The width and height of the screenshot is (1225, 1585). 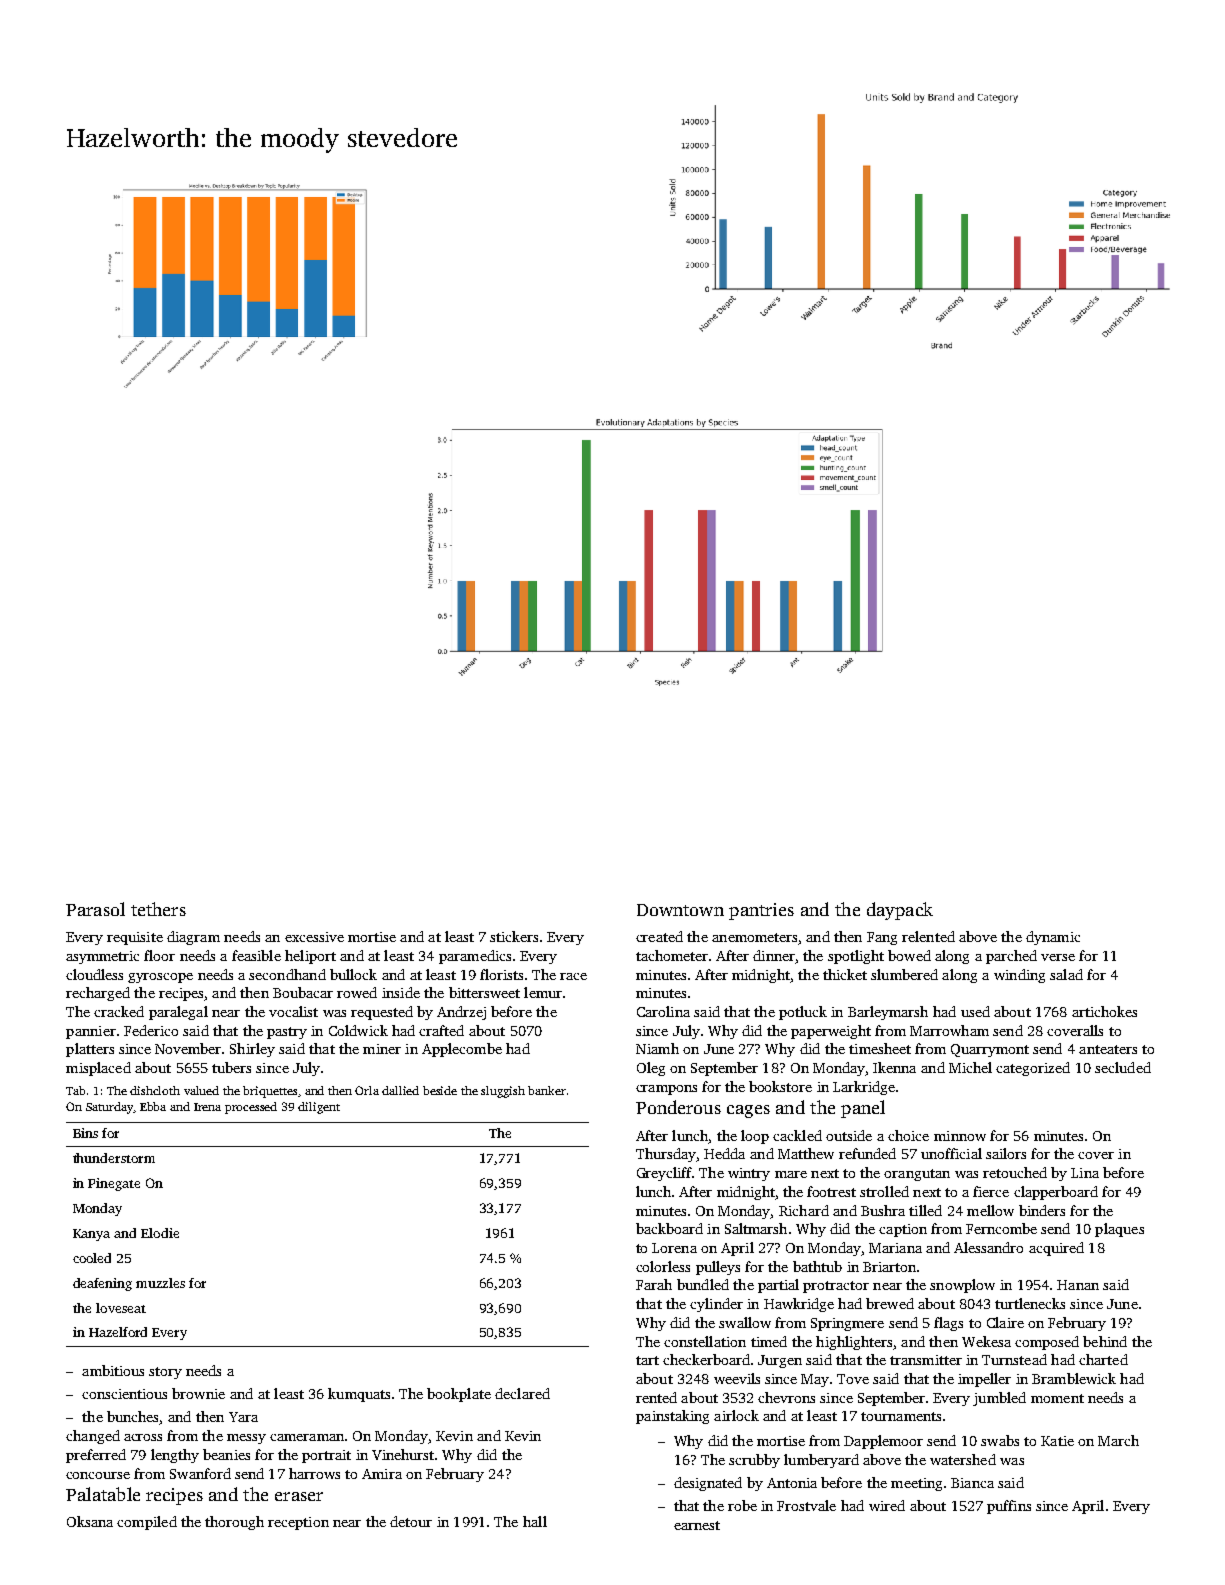 I want to click on bunches, so click(x=132, y=1416).
